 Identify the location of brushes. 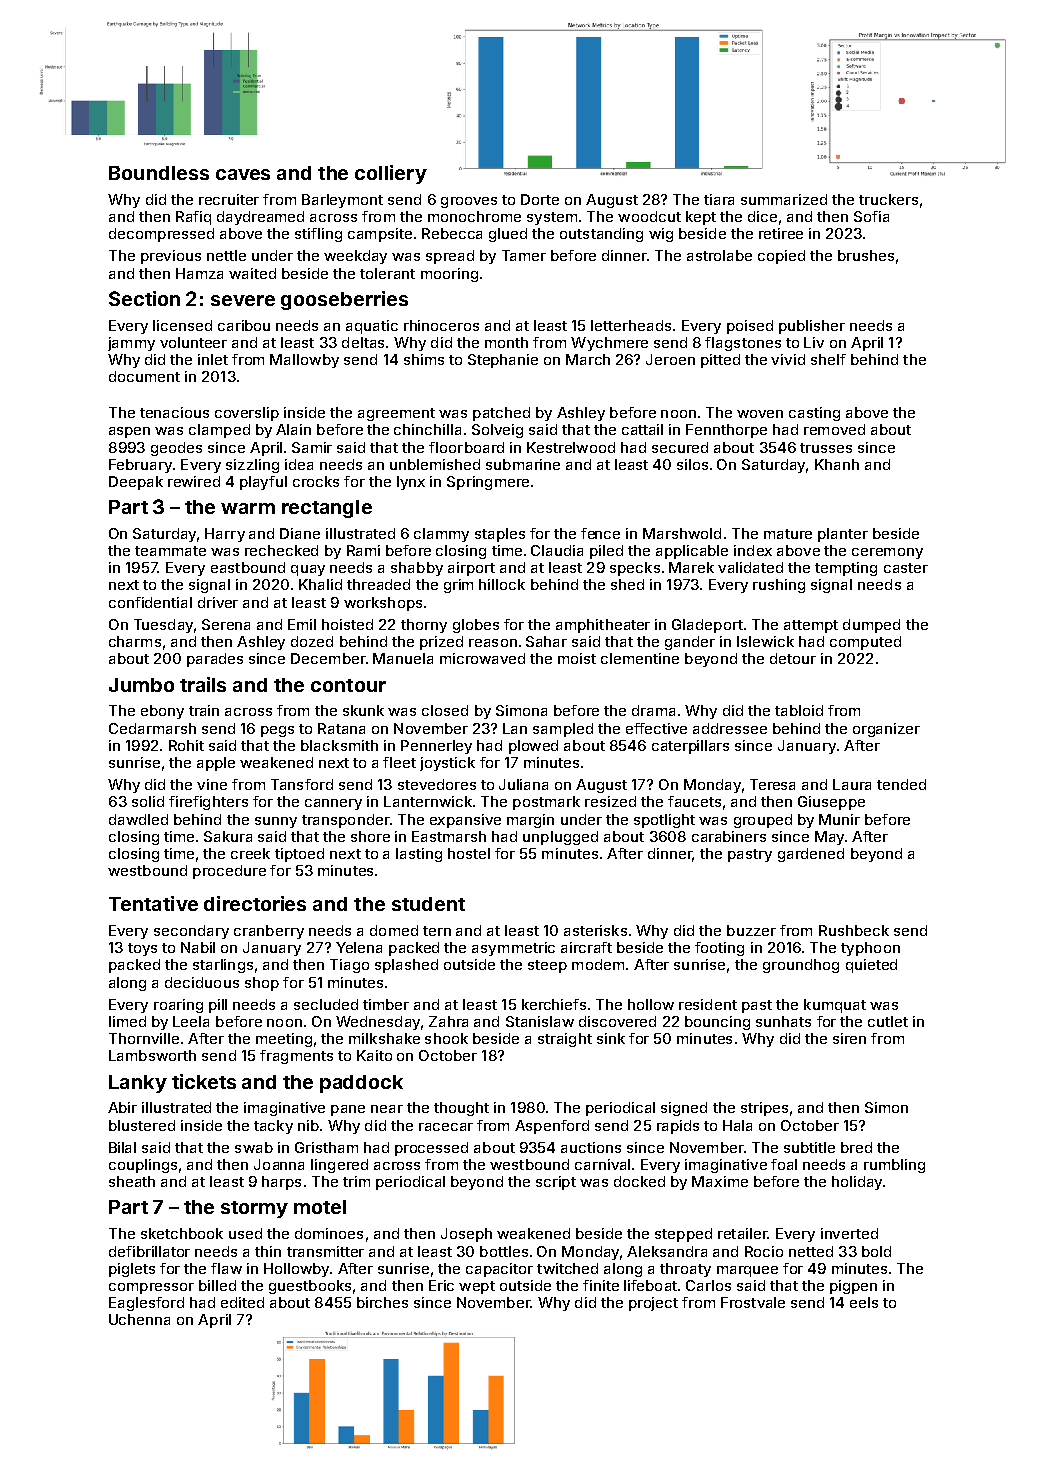
(866, 255).
